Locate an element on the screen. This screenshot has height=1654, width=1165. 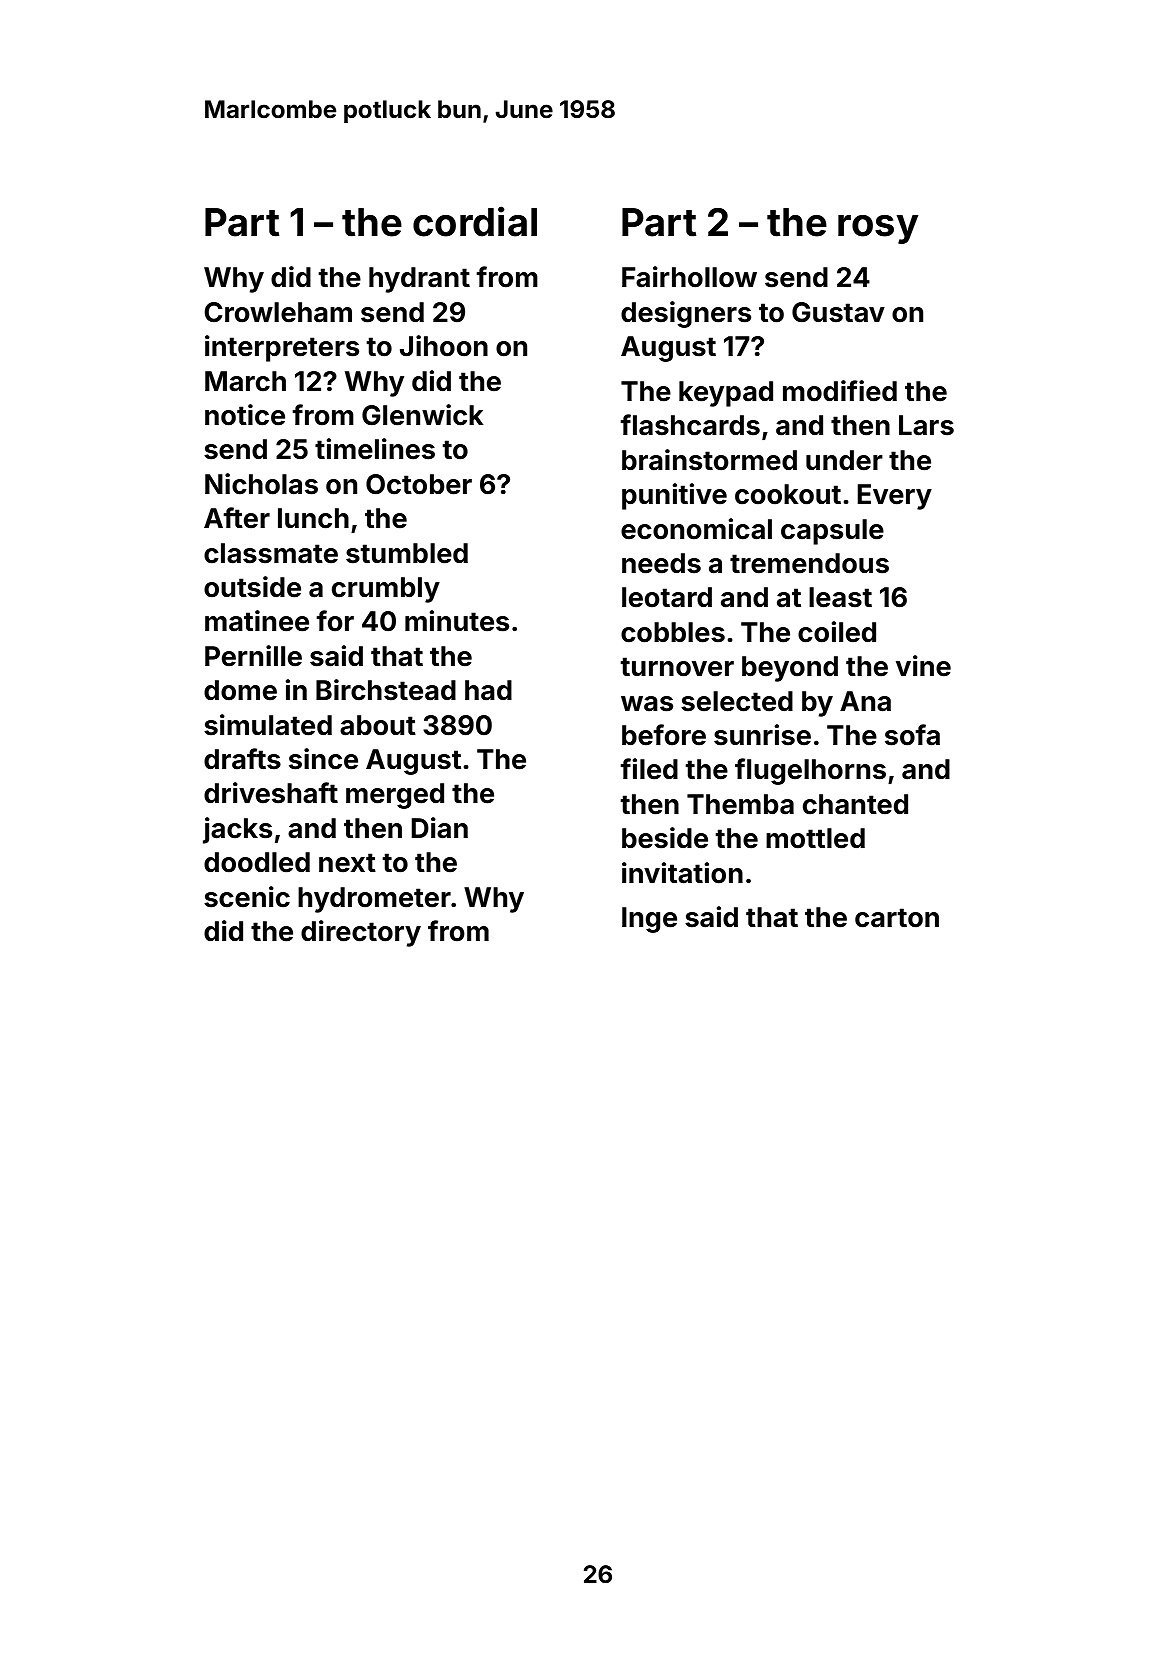
Gustav is located at coordinates (838, 312).
